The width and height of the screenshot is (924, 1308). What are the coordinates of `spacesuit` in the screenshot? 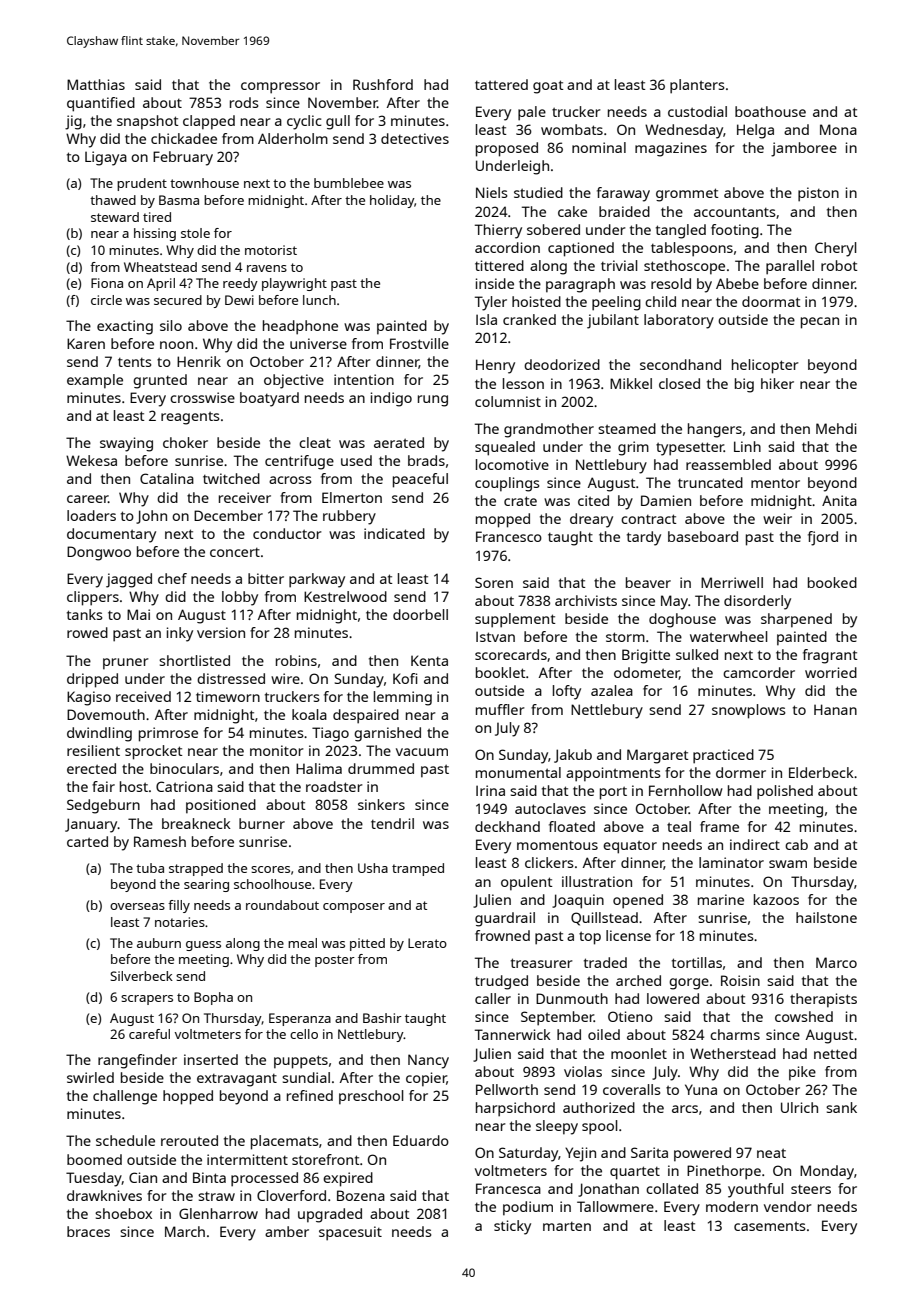 It's located at (350, 1233).
